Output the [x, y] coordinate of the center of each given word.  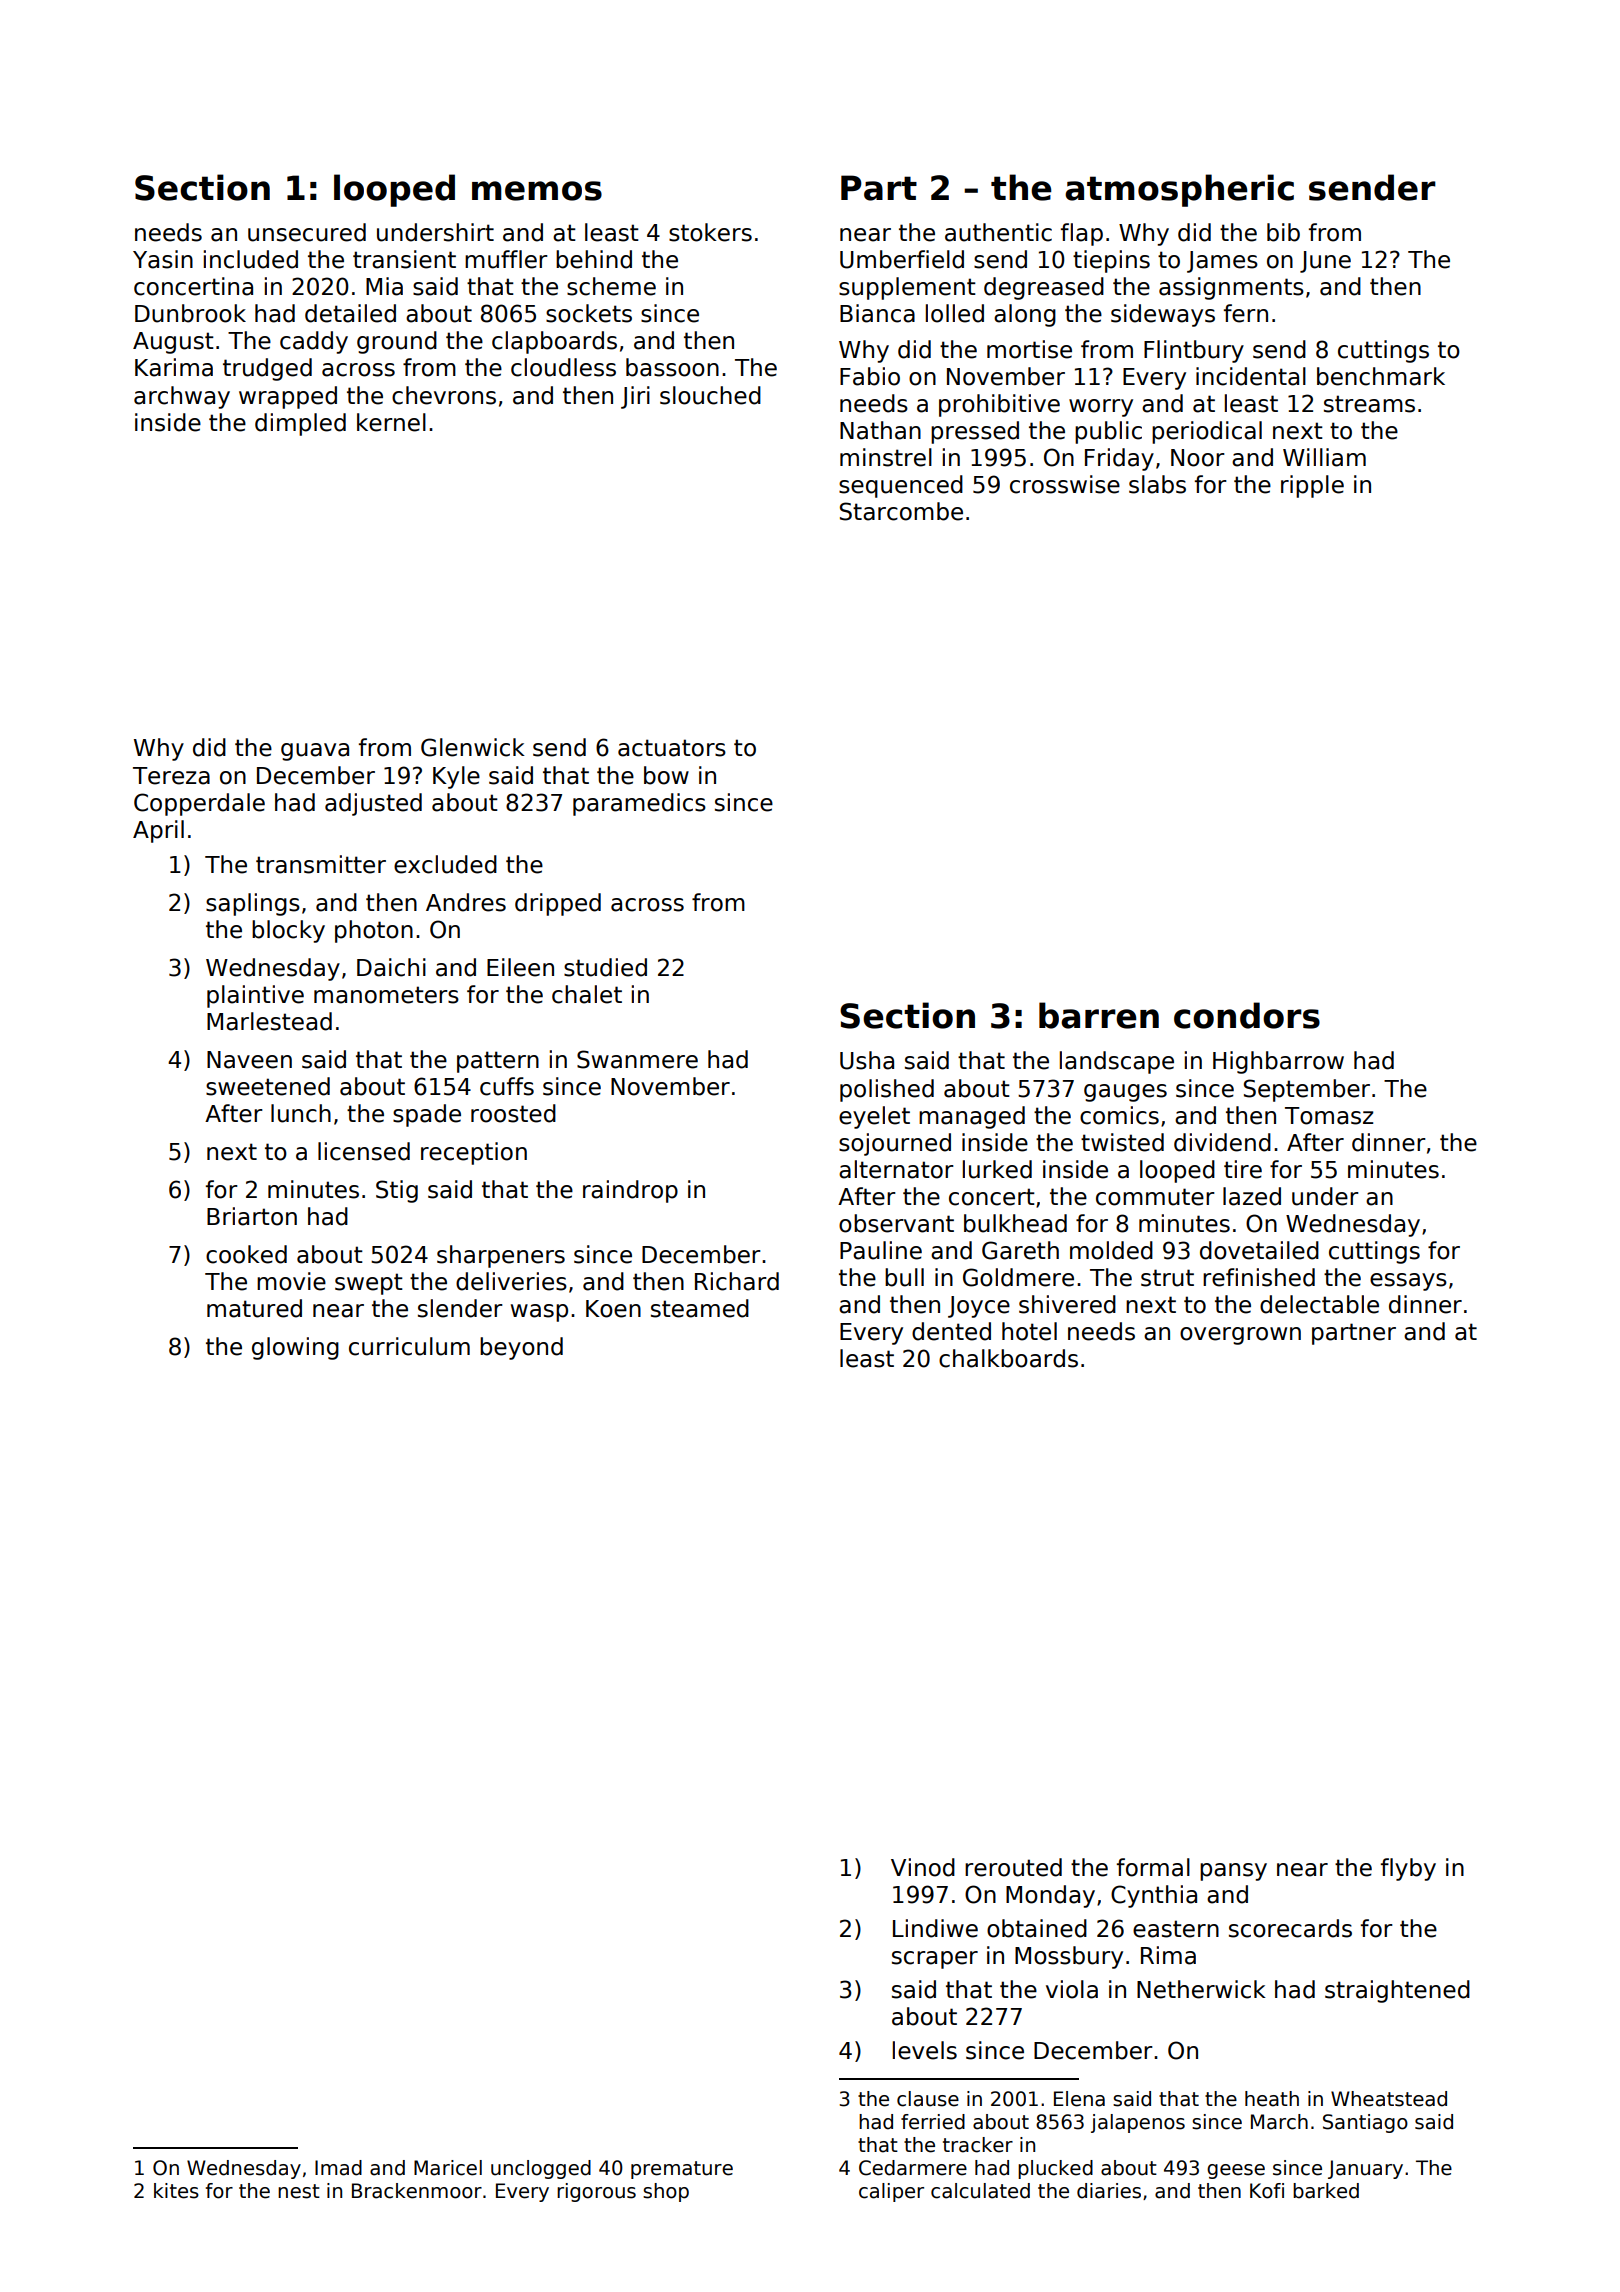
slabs [1157, 484]
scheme [611, 286]
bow [666, 775]
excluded [445, 864]
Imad [338, 2168]
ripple [1312, 486]
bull [904, 1277]
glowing [295, 1348]
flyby [1408, 1869]
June [1325, 262]
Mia [384, 286]
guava [315, 752]
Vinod [923, 1867]
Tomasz [1329, 1116]
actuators [672, 748]
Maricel [448, 2168]
